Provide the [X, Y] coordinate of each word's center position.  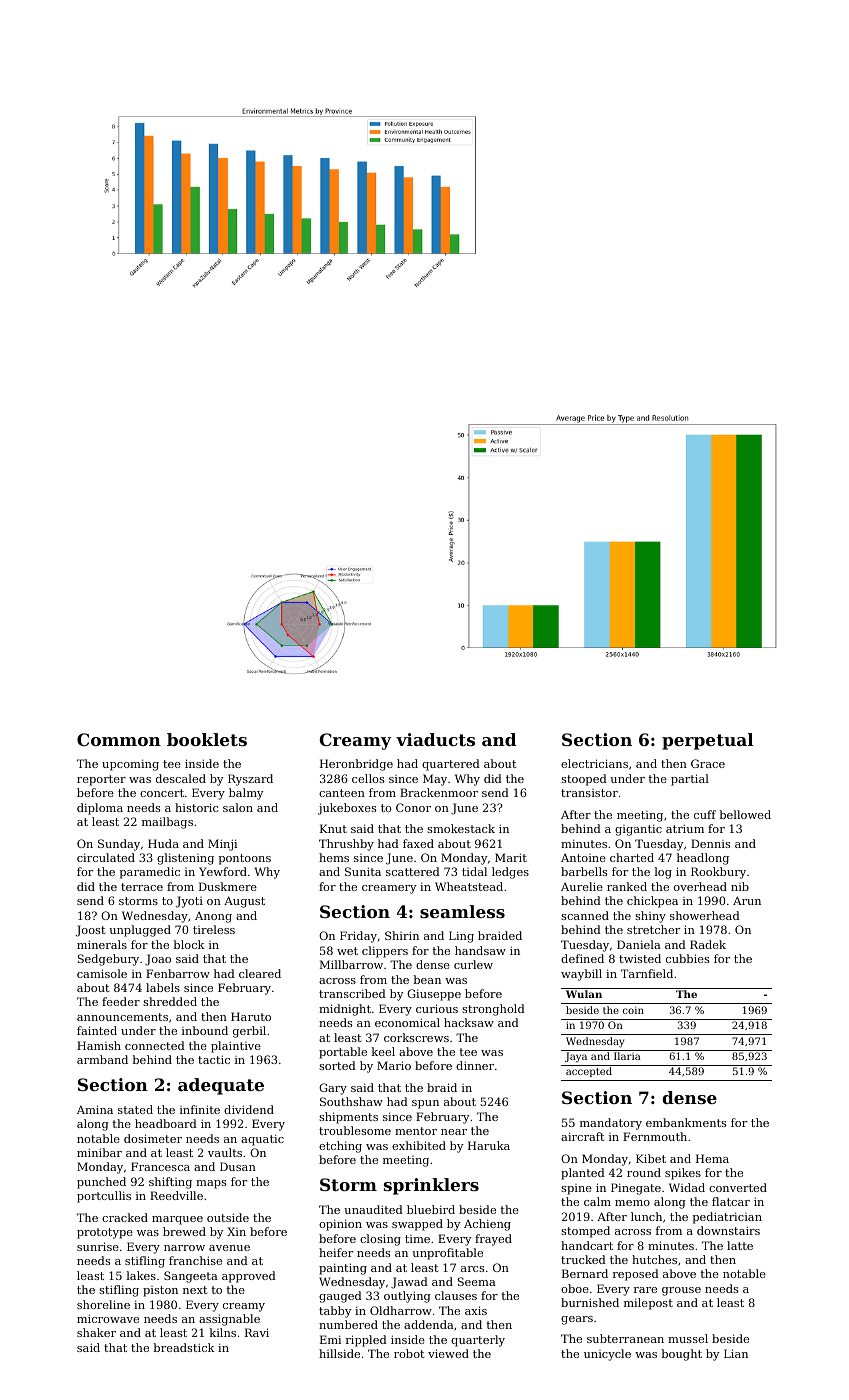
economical [407, 1022]
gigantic [638, 830]
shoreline [103, 1304]
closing [380, 1240]
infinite [200, 1109]
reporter [101, 780]
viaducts [435, 739]
